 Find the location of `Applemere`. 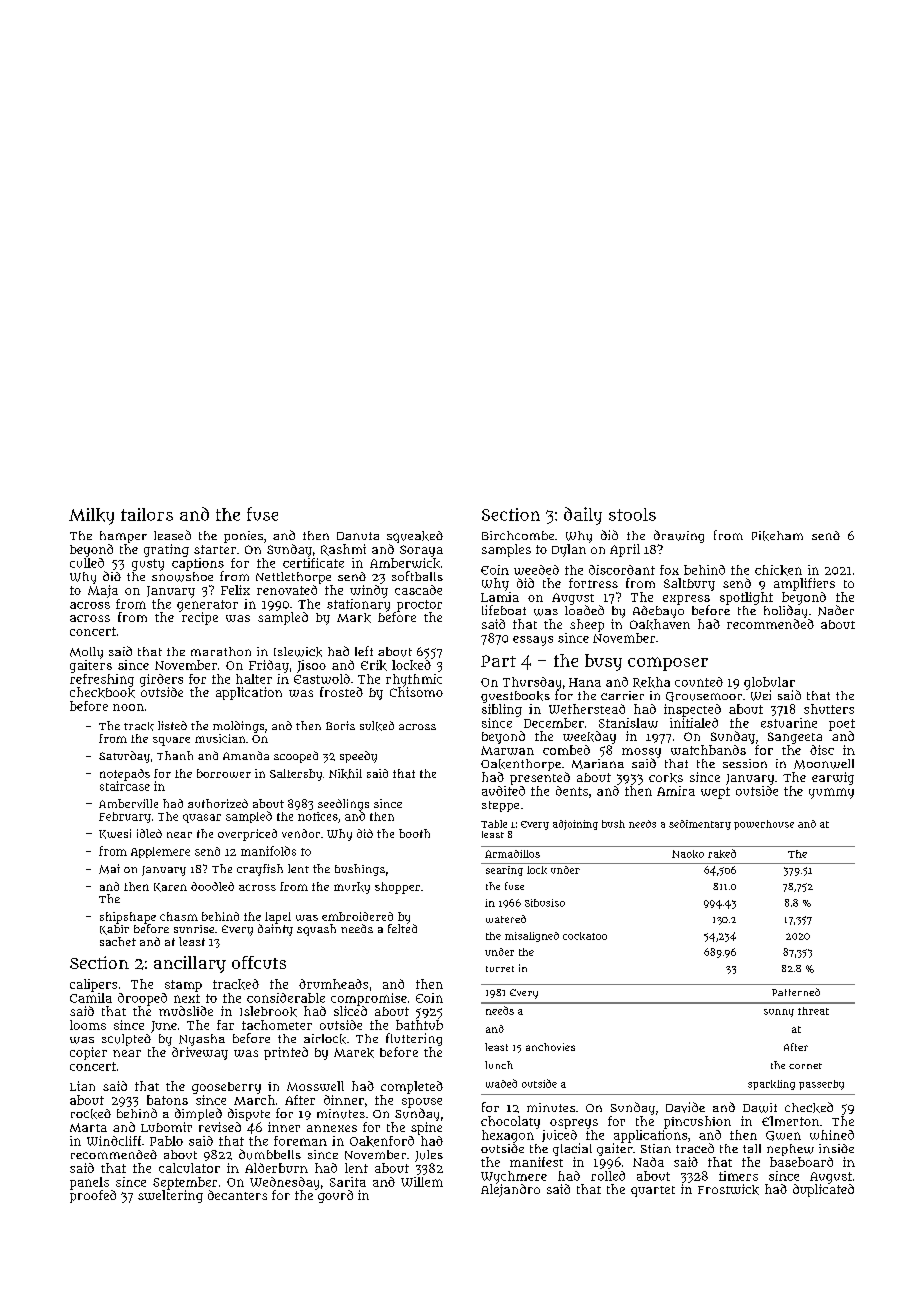

Applemere is located at coordinates (160, 852).
